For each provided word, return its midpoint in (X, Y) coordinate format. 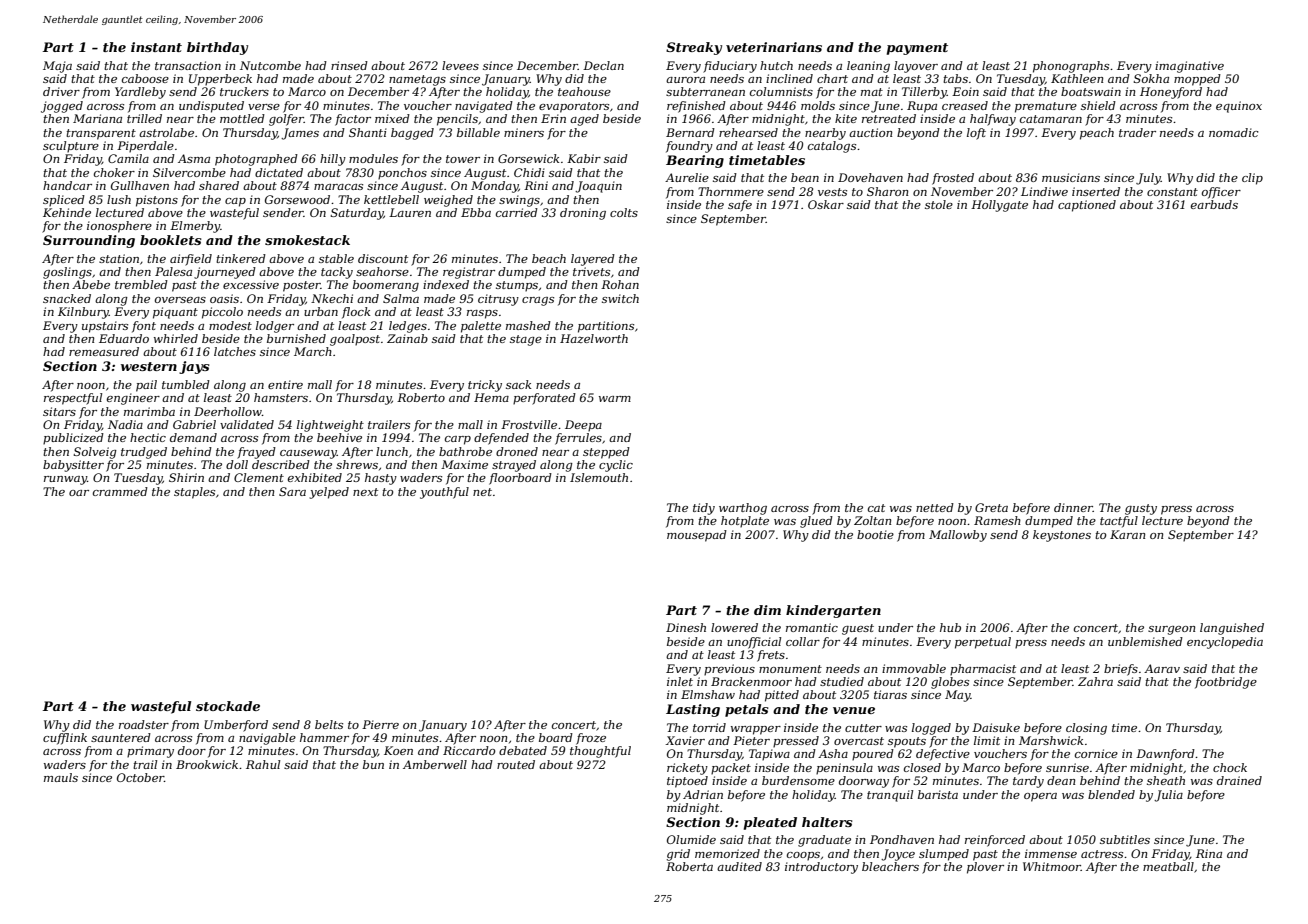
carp (458, 440)
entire (285, 384)
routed (516, 764)
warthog (743, 509)
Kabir (584, 158)
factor (353, 120)
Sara (292, 491)
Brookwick (207, 764)
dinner (1073, 507)
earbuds (1214, 204)
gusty (1141, 509)
